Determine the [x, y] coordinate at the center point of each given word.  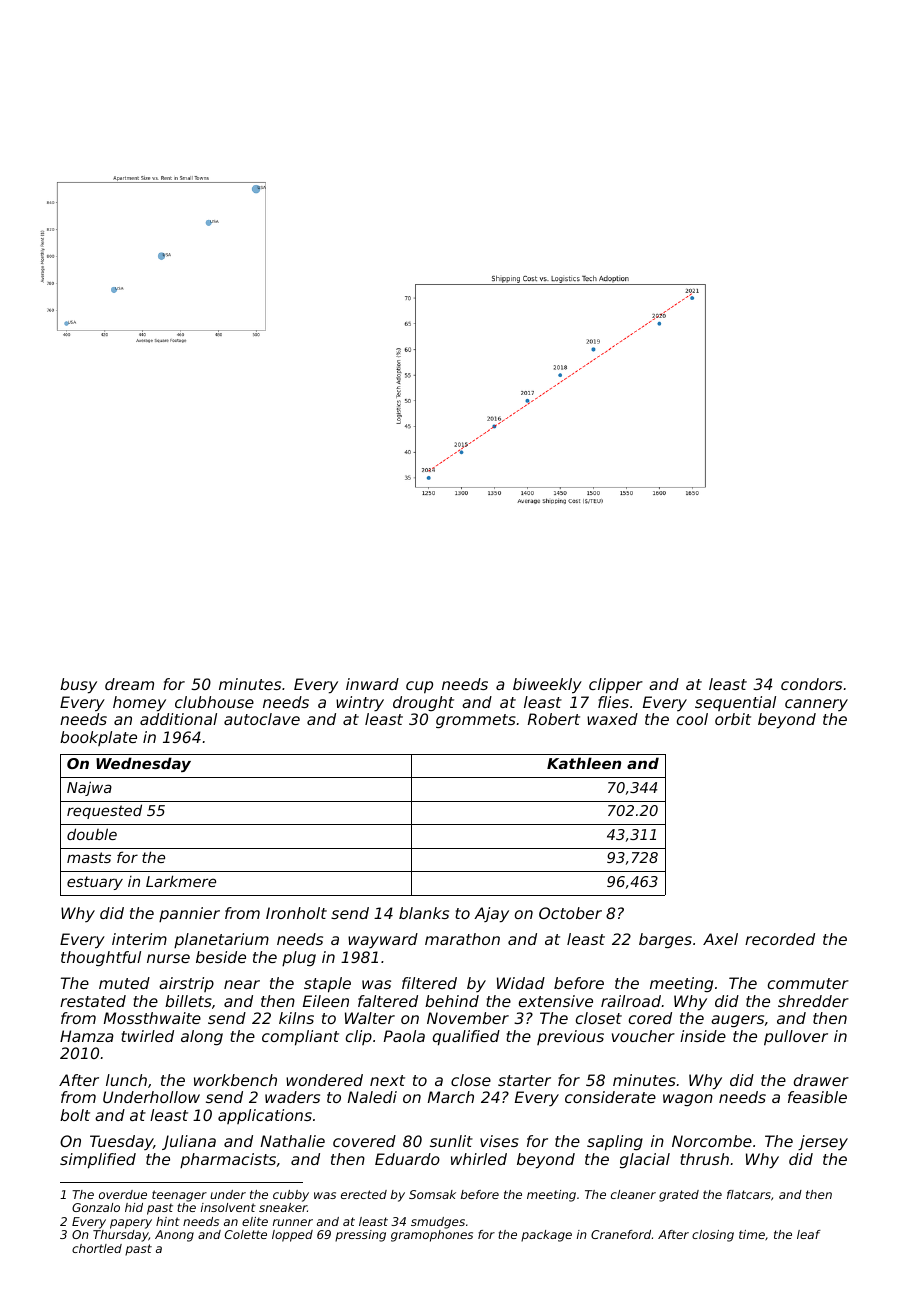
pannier [189, 914]
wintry [360, 704]
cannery [816, 705]
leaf [809, 1234]
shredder [813, 1001]
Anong [174, 1236]
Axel [720, 939]
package [546, 1236]
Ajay [491, 915]
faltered [388, 1001]
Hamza [87, 1036]
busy [78, 686]
